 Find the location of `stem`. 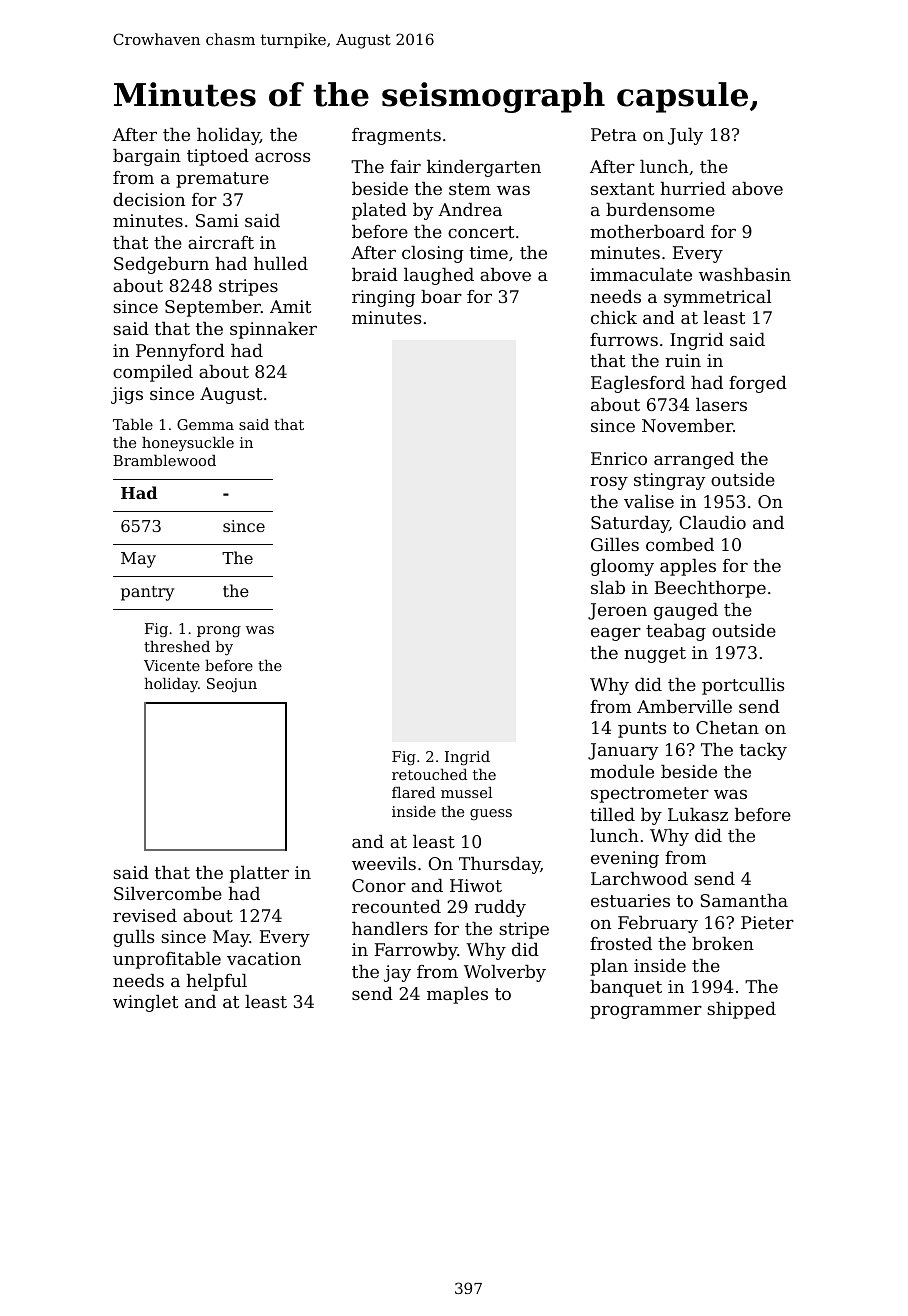

stem is located at coordinates (470, 189).
